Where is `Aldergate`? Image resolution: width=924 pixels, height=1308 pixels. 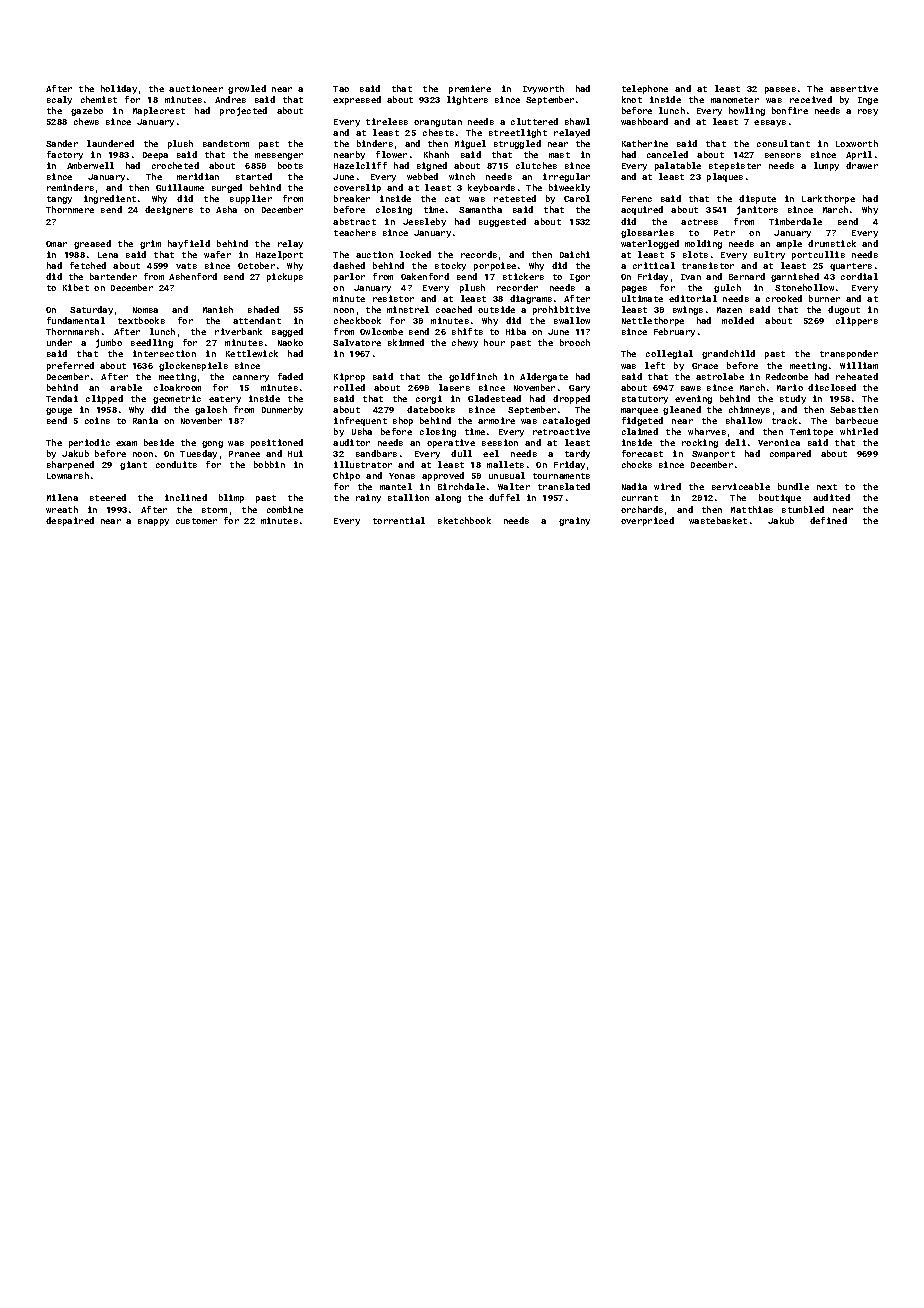 Aldergate is located at coordinates (544, 377).
